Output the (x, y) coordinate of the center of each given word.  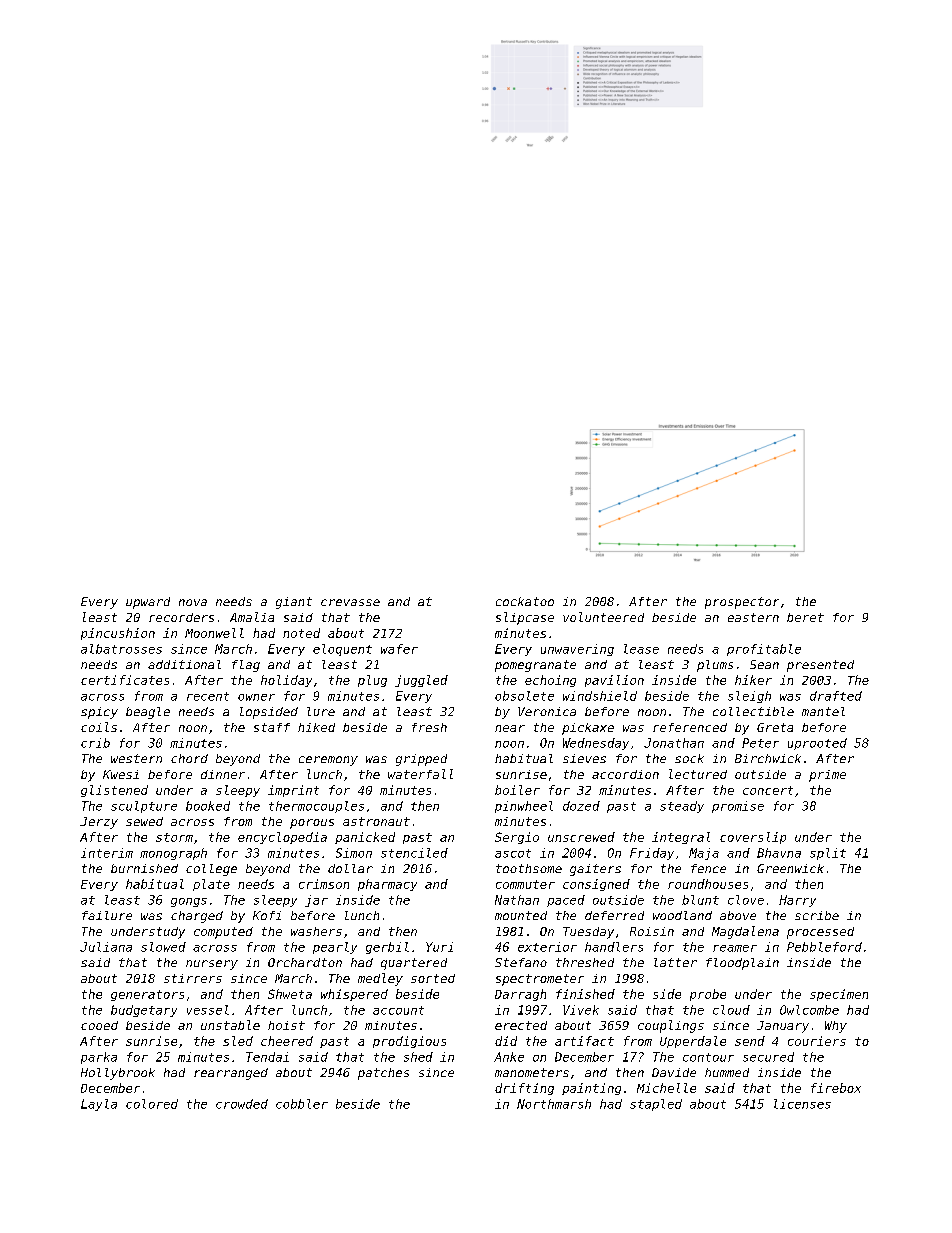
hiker (753, 680)
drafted (836, 696)
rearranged (231, 1074)
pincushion (118, 634)
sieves (584, 758)
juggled (421, 681)
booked (208, 806)
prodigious (409, 1042)
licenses (802, 1104)
